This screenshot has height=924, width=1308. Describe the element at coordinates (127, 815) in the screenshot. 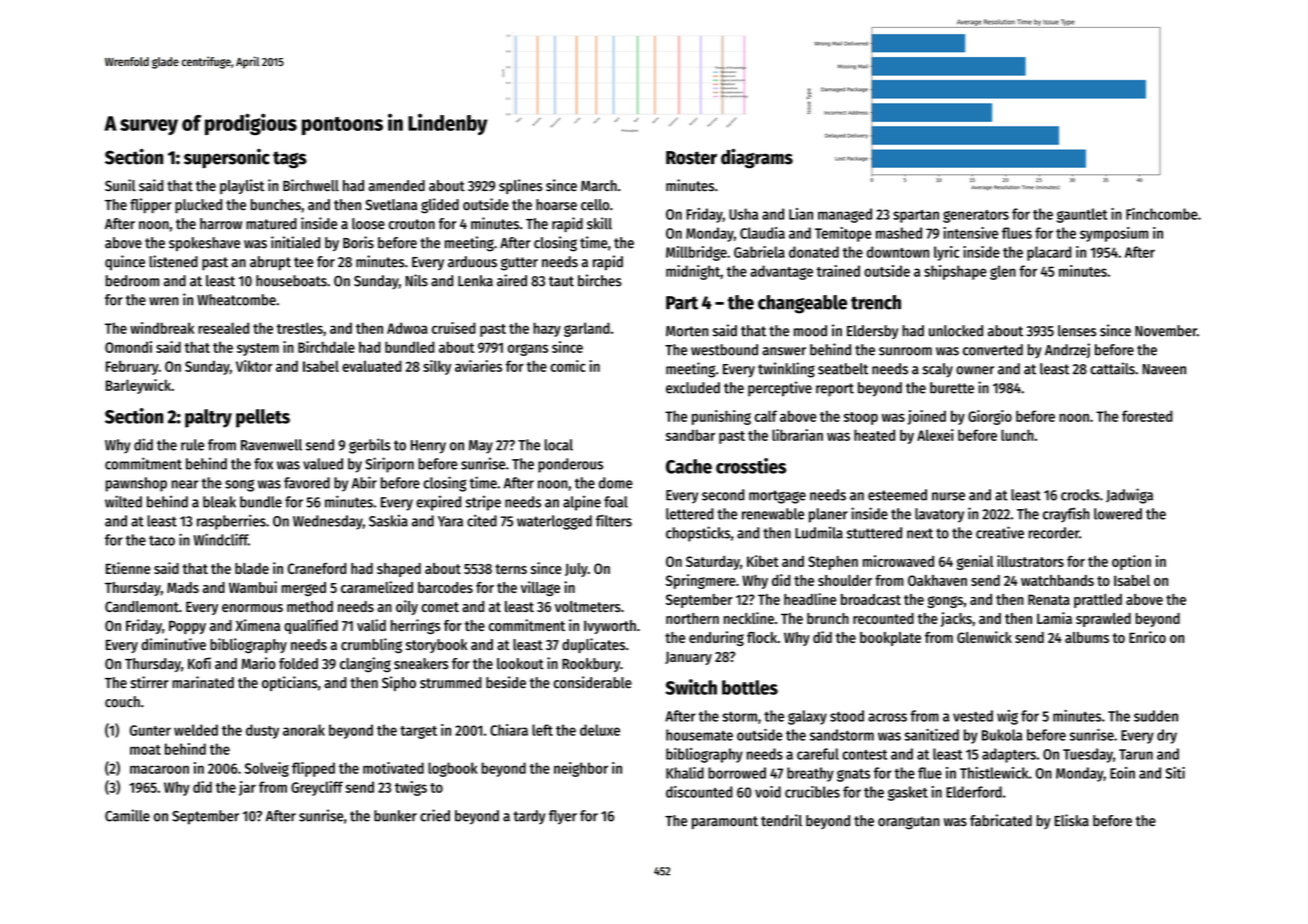

I see `Camille` at that location.
